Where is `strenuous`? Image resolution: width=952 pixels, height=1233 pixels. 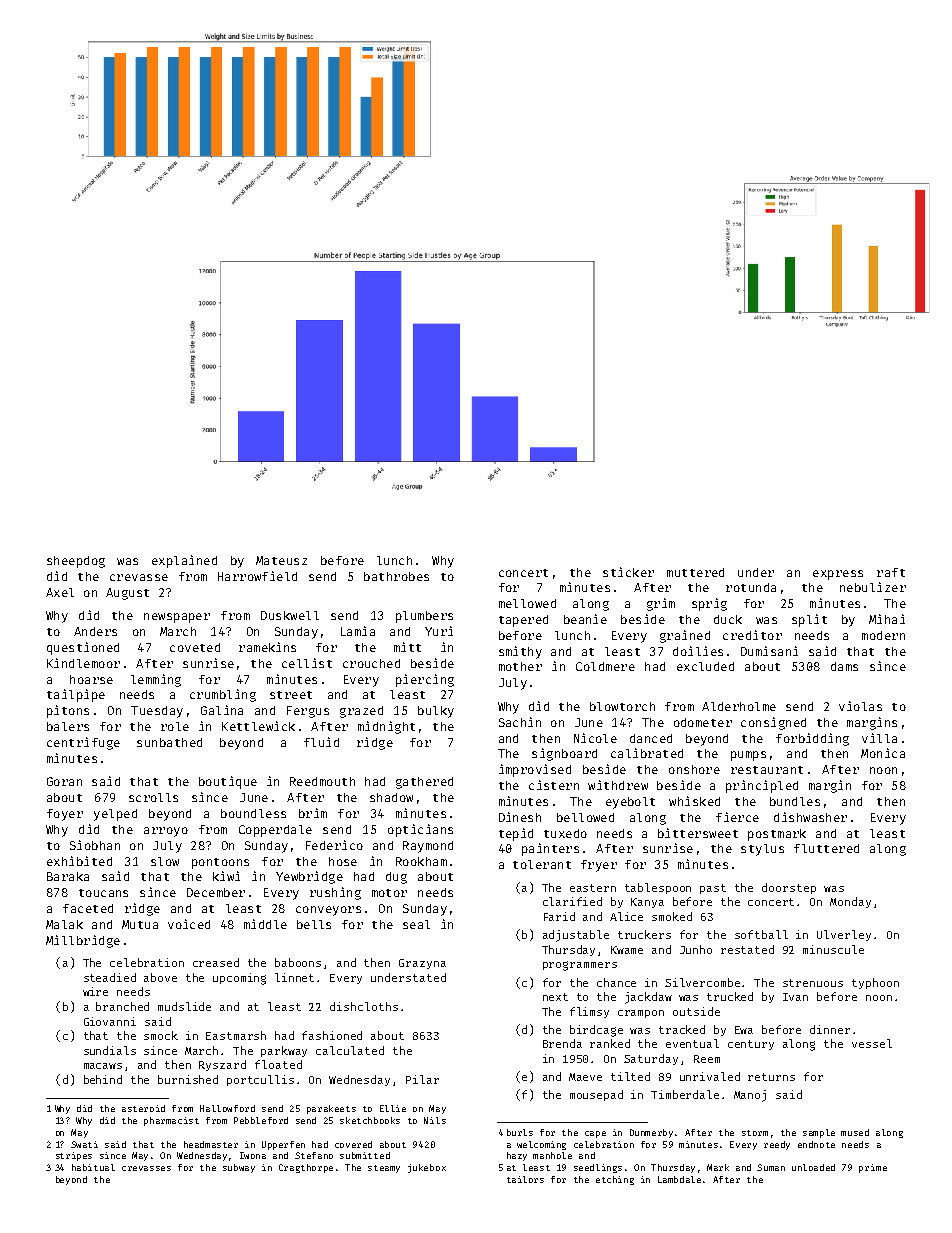
strenuous is located at coordinates (813, 983).
